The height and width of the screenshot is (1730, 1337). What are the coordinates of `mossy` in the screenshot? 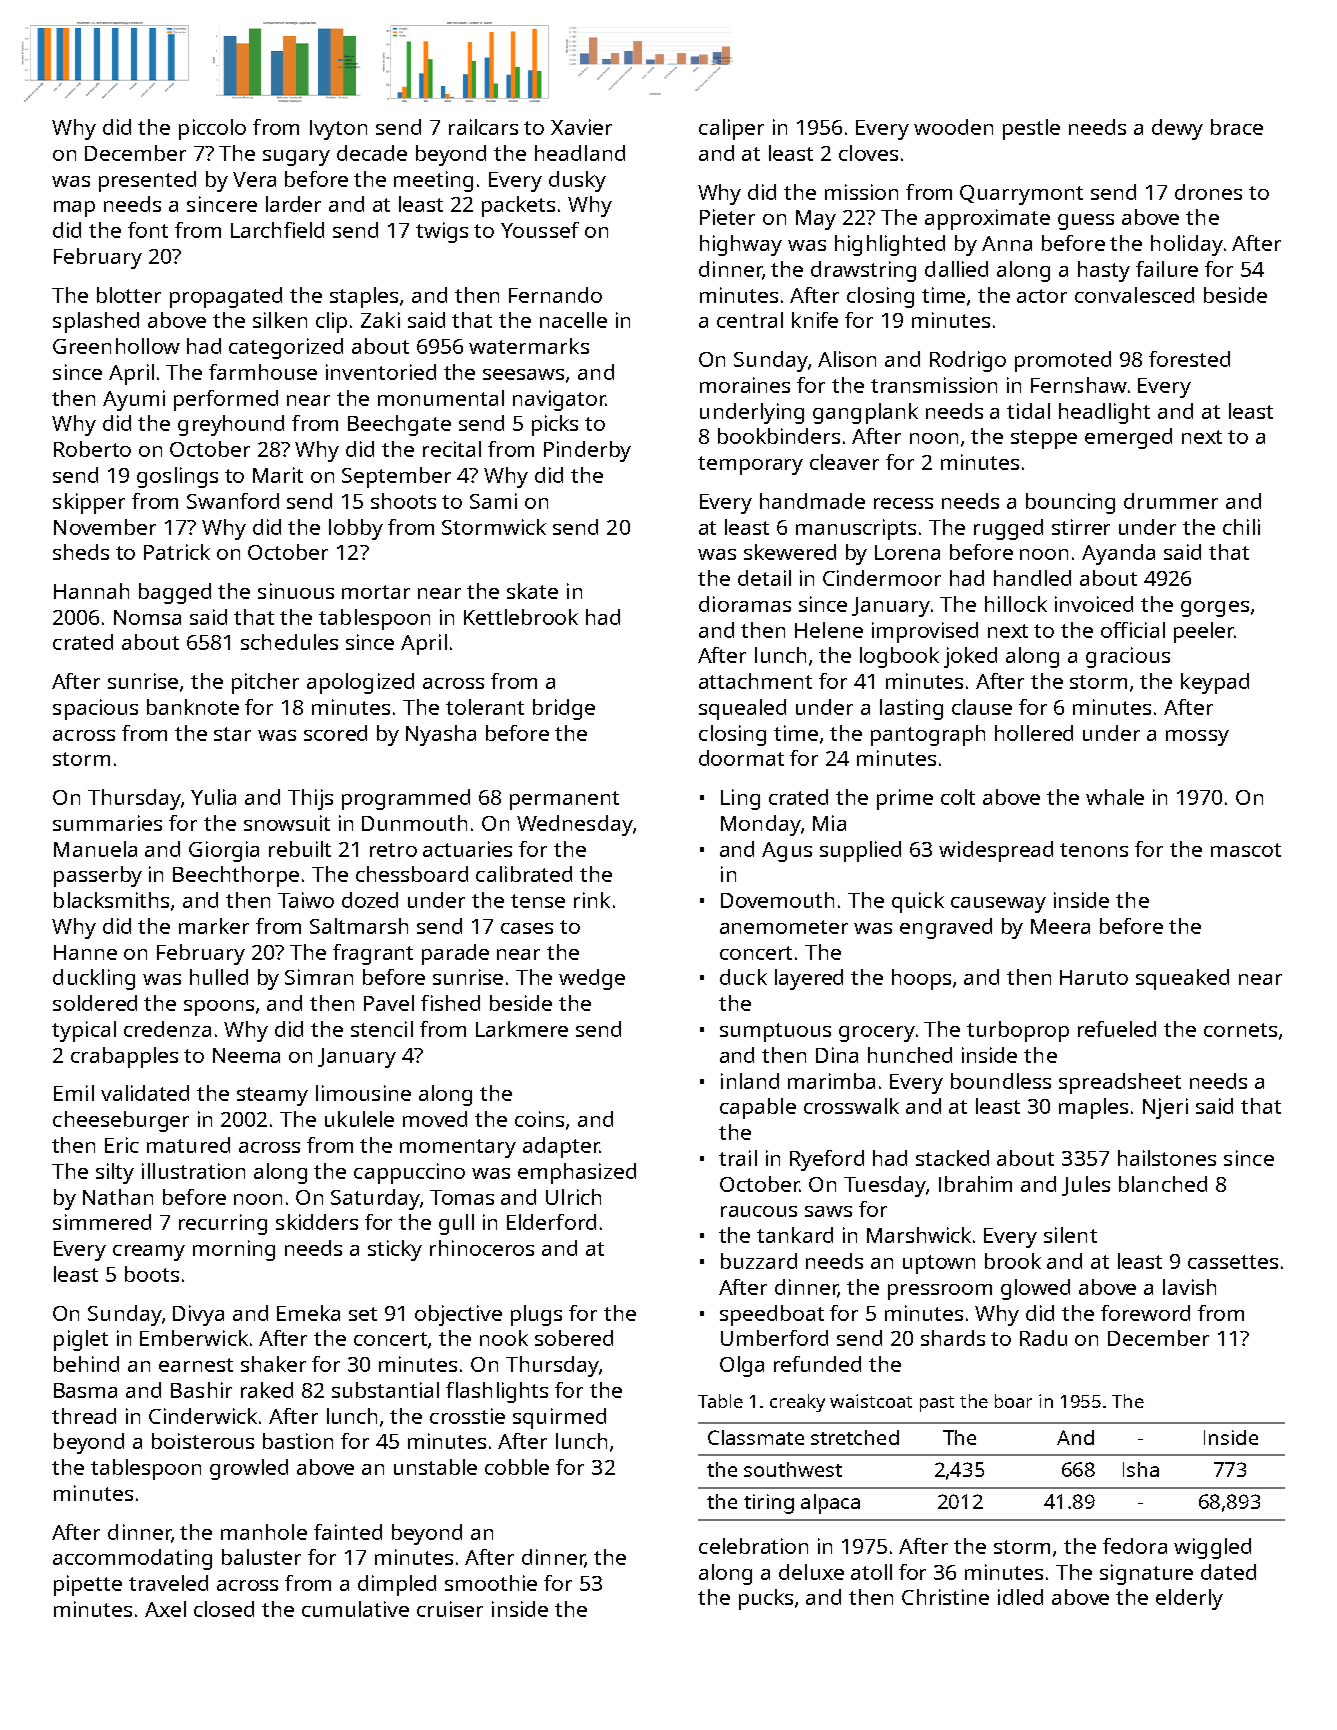 It's located at (1197, 738).
